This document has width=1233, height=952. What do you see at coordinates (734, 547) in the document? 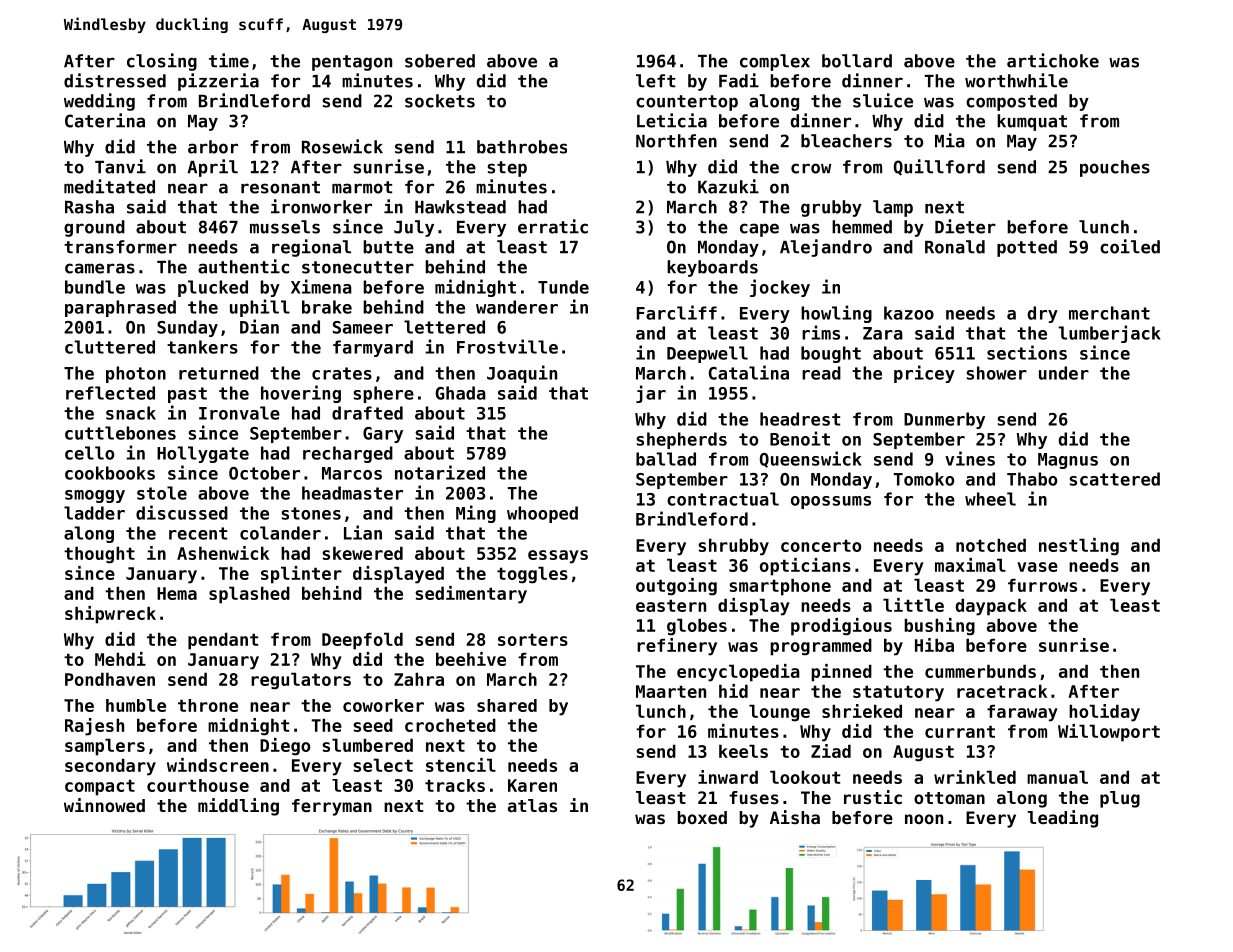
I see `shrubby` at bounding box center [734, 547].
